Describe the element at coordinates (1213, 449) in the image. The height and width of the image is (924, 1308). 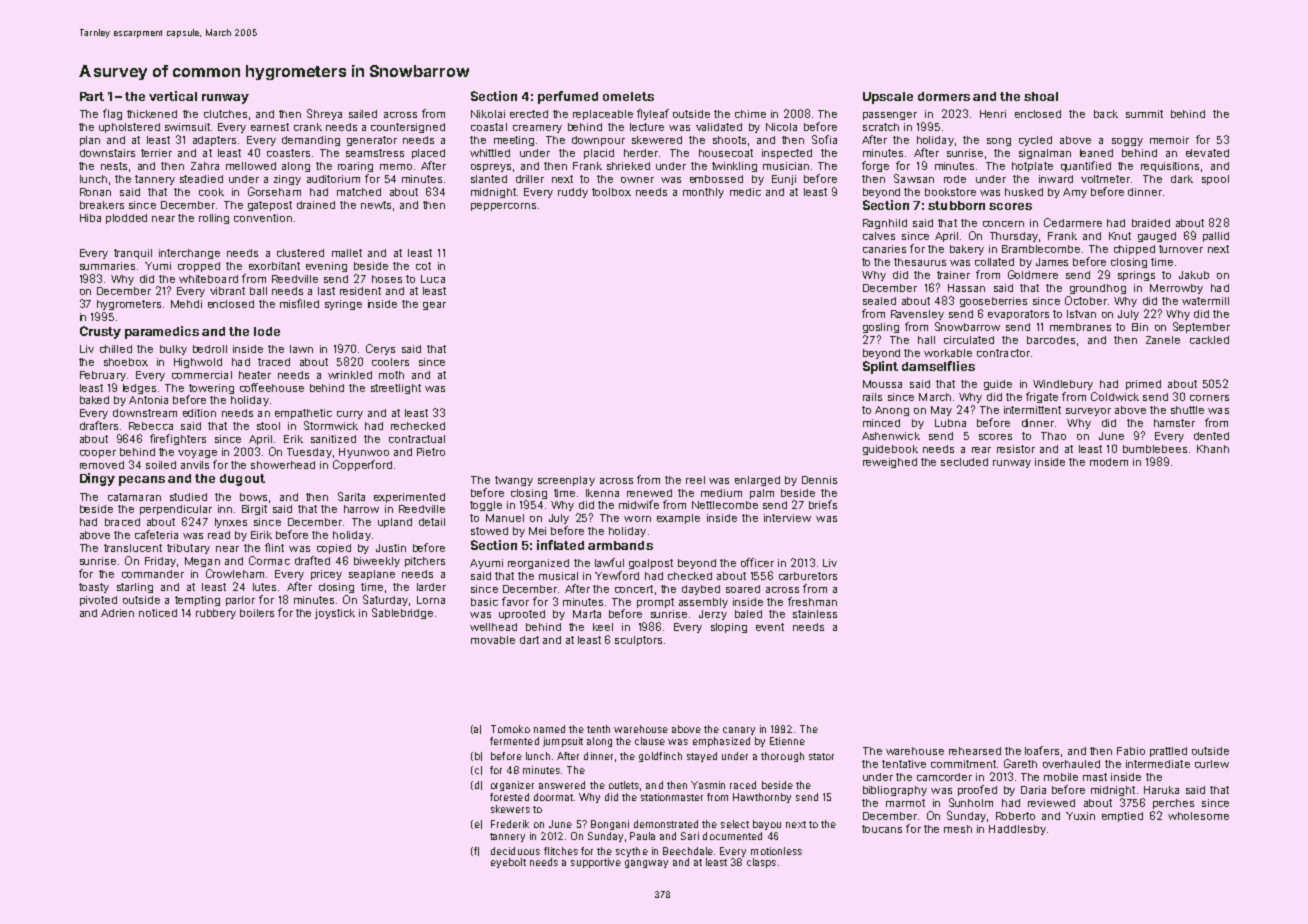
I see `Khanh` at that location.
